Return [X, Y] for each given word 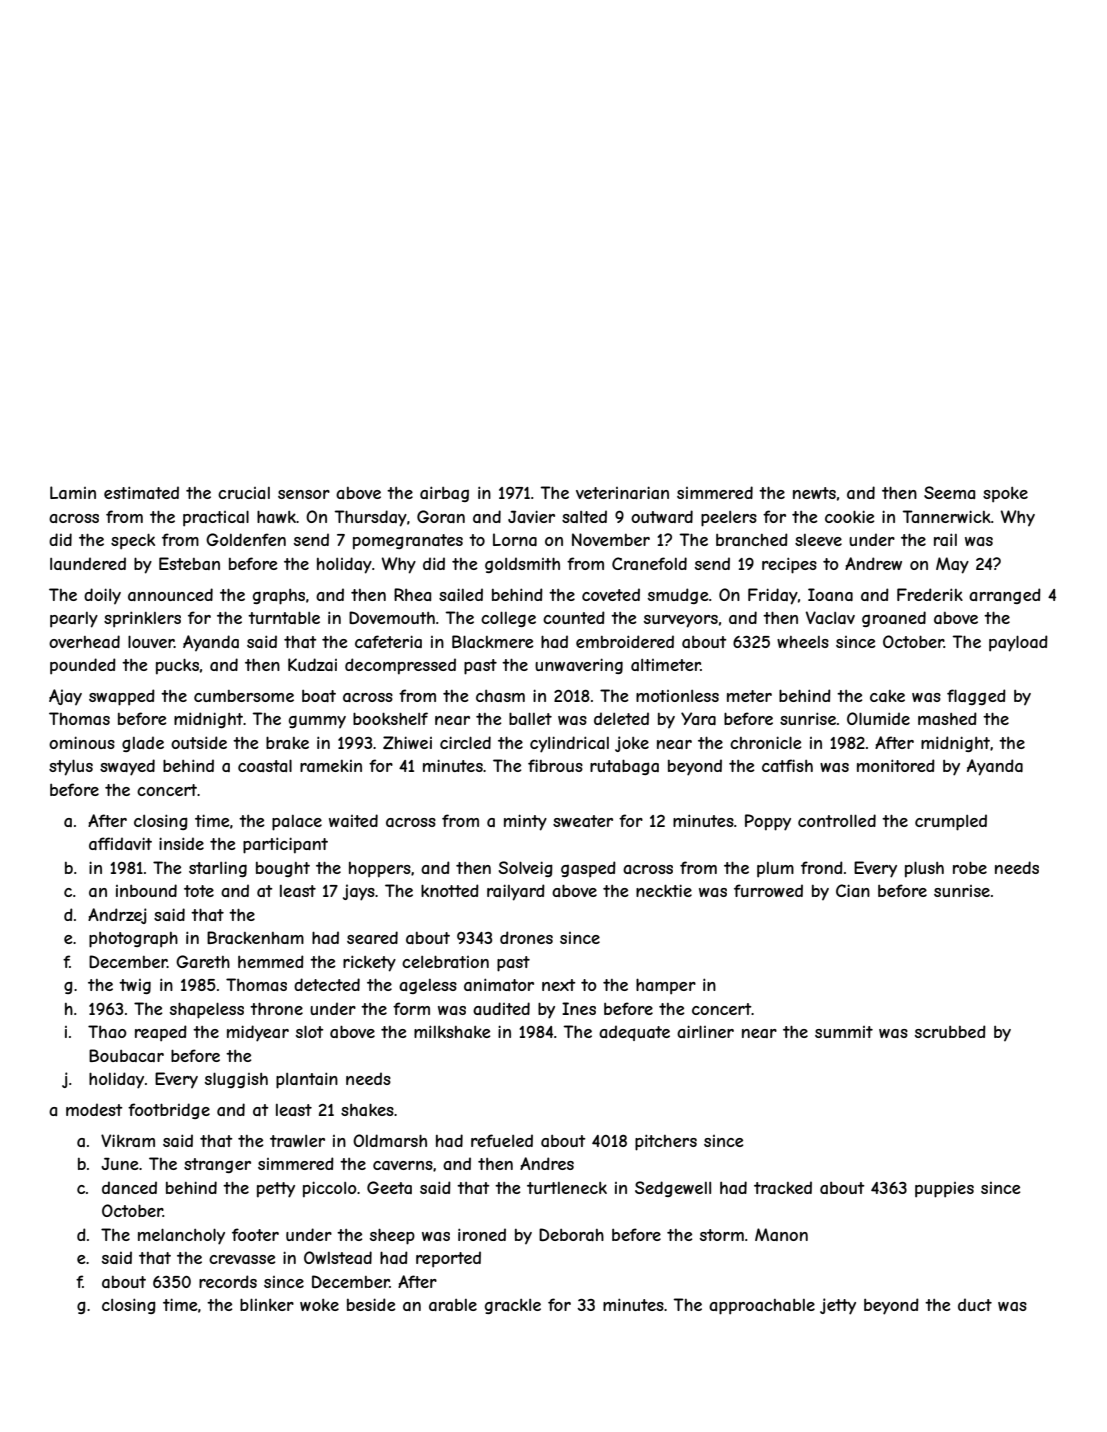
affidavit [120, 843]
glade [143, 744]
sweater [583, 821]
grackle [513, 1306]
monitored [896, 765]
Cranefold [649, 563]
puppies [944, 1190]
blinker [267, 1304]
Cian [853, 890]
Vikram [128, 1140]
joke [632, 744]
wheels [803, 642]
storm [722, 1235]
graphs [279, 597]
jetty [838, 1306]
